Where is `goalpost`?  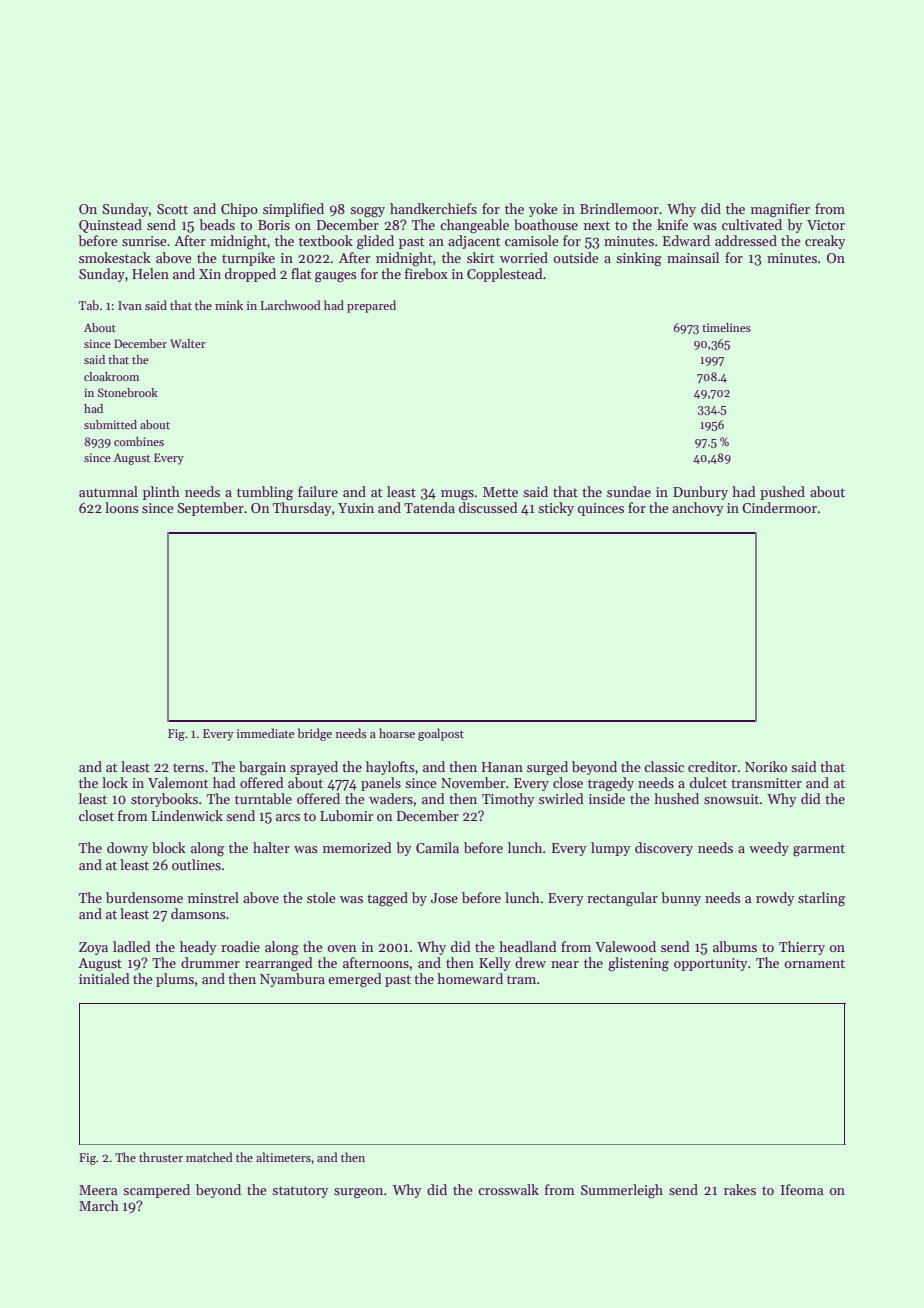
goalpost is located at coordinates (441, 734).
